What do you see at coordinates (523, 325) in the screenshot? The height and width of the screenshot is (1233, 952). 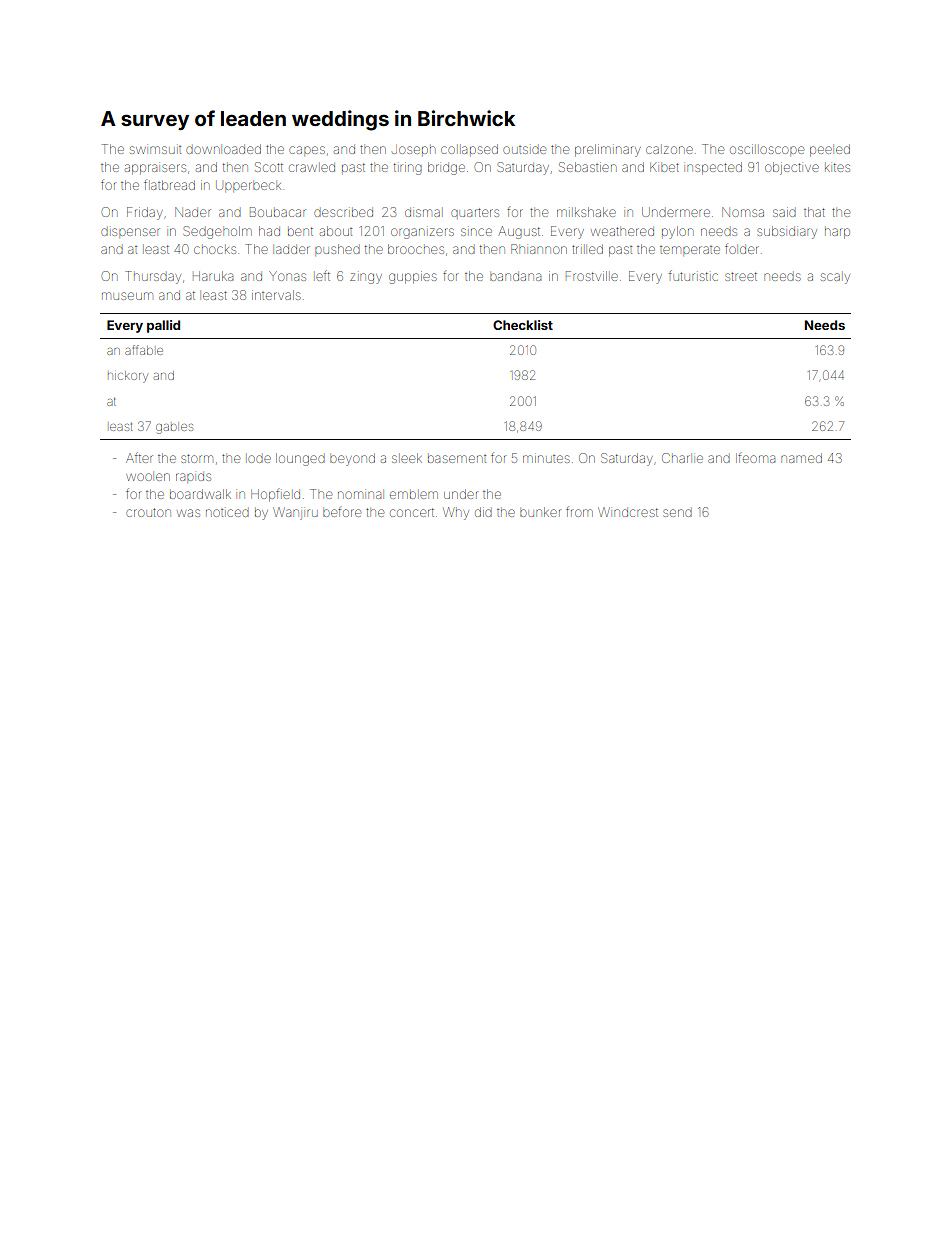 I see `Checklist` at bounding box center [523, 325].
